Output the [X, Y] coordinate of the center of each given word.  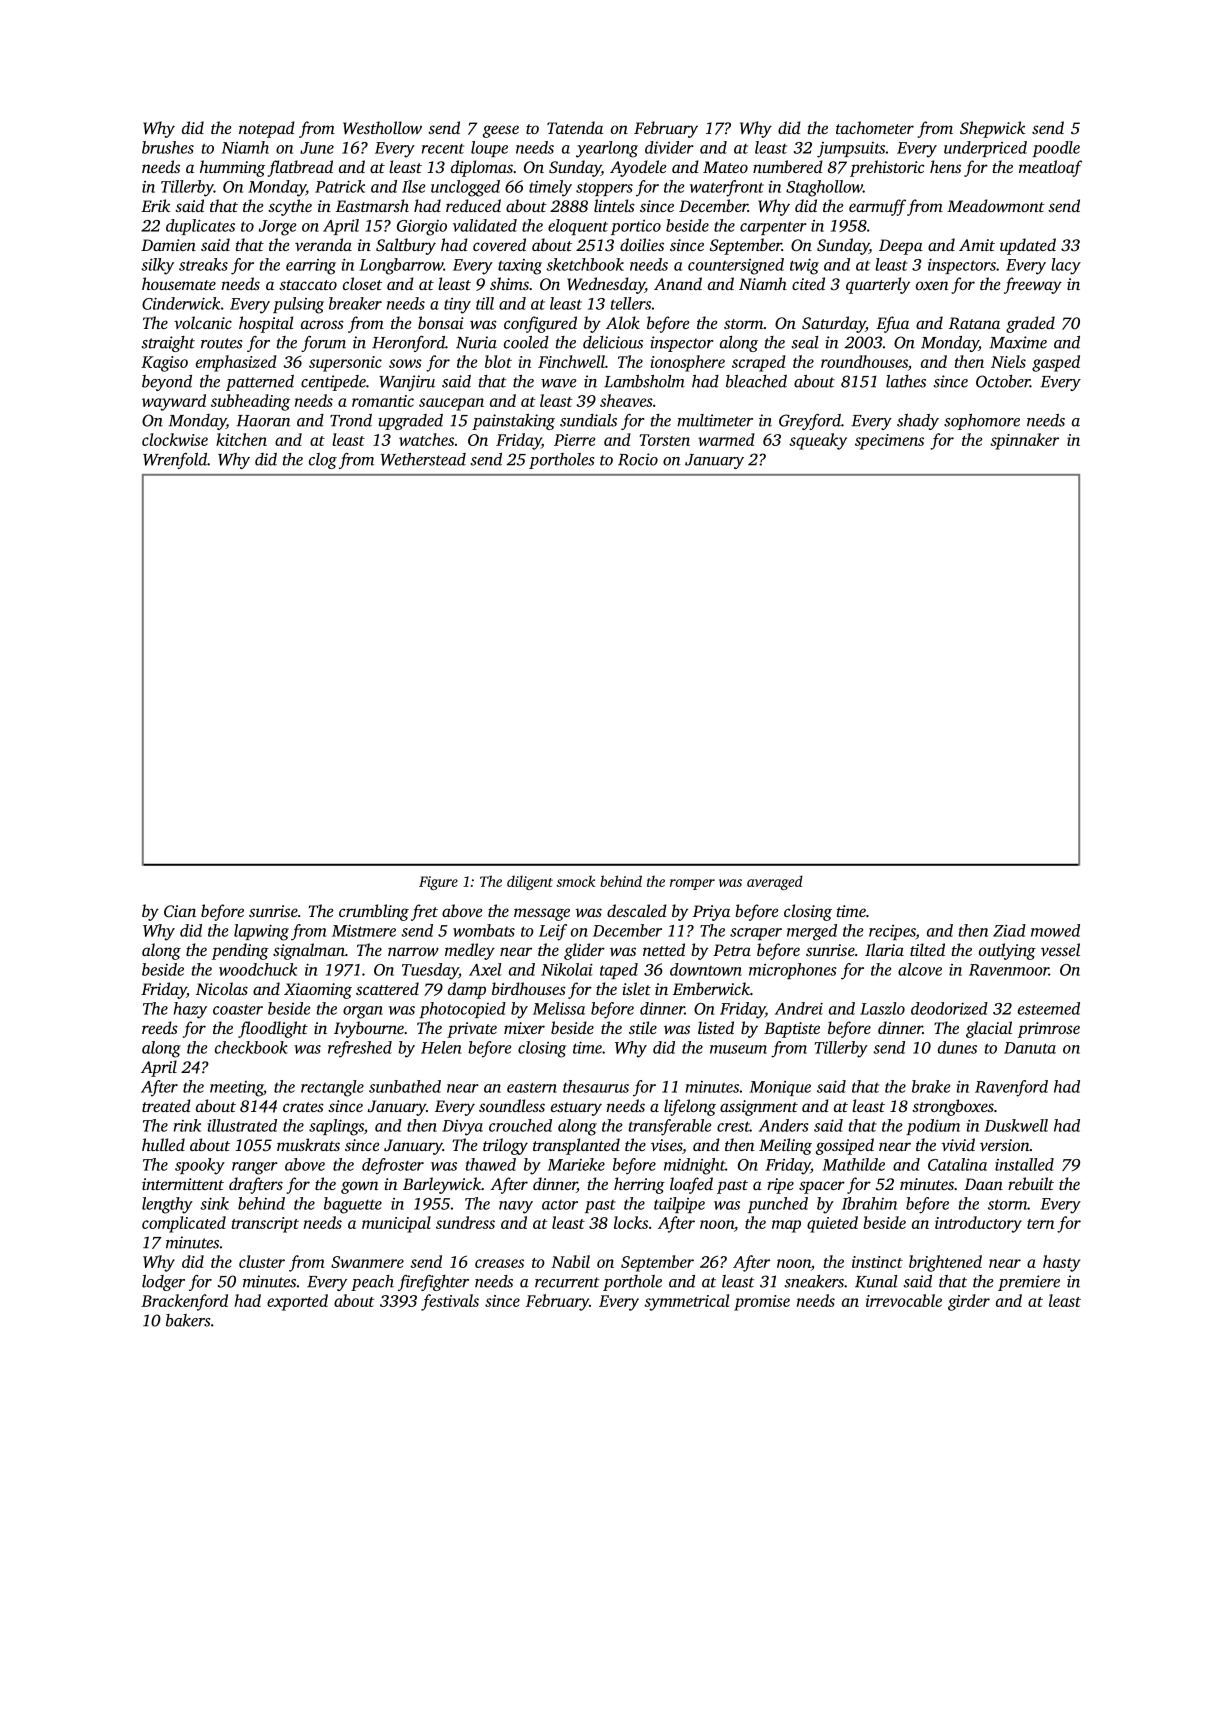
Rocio [638, 459]
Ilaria [884, 949]
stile [643, 1027]
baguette [353, 1205]
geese [501, 131]
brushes [168, 147]
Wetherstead [423, 459]
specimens [889, 442]
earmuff [877, 207]
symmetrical [686, 1302]
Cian [180, 911]
